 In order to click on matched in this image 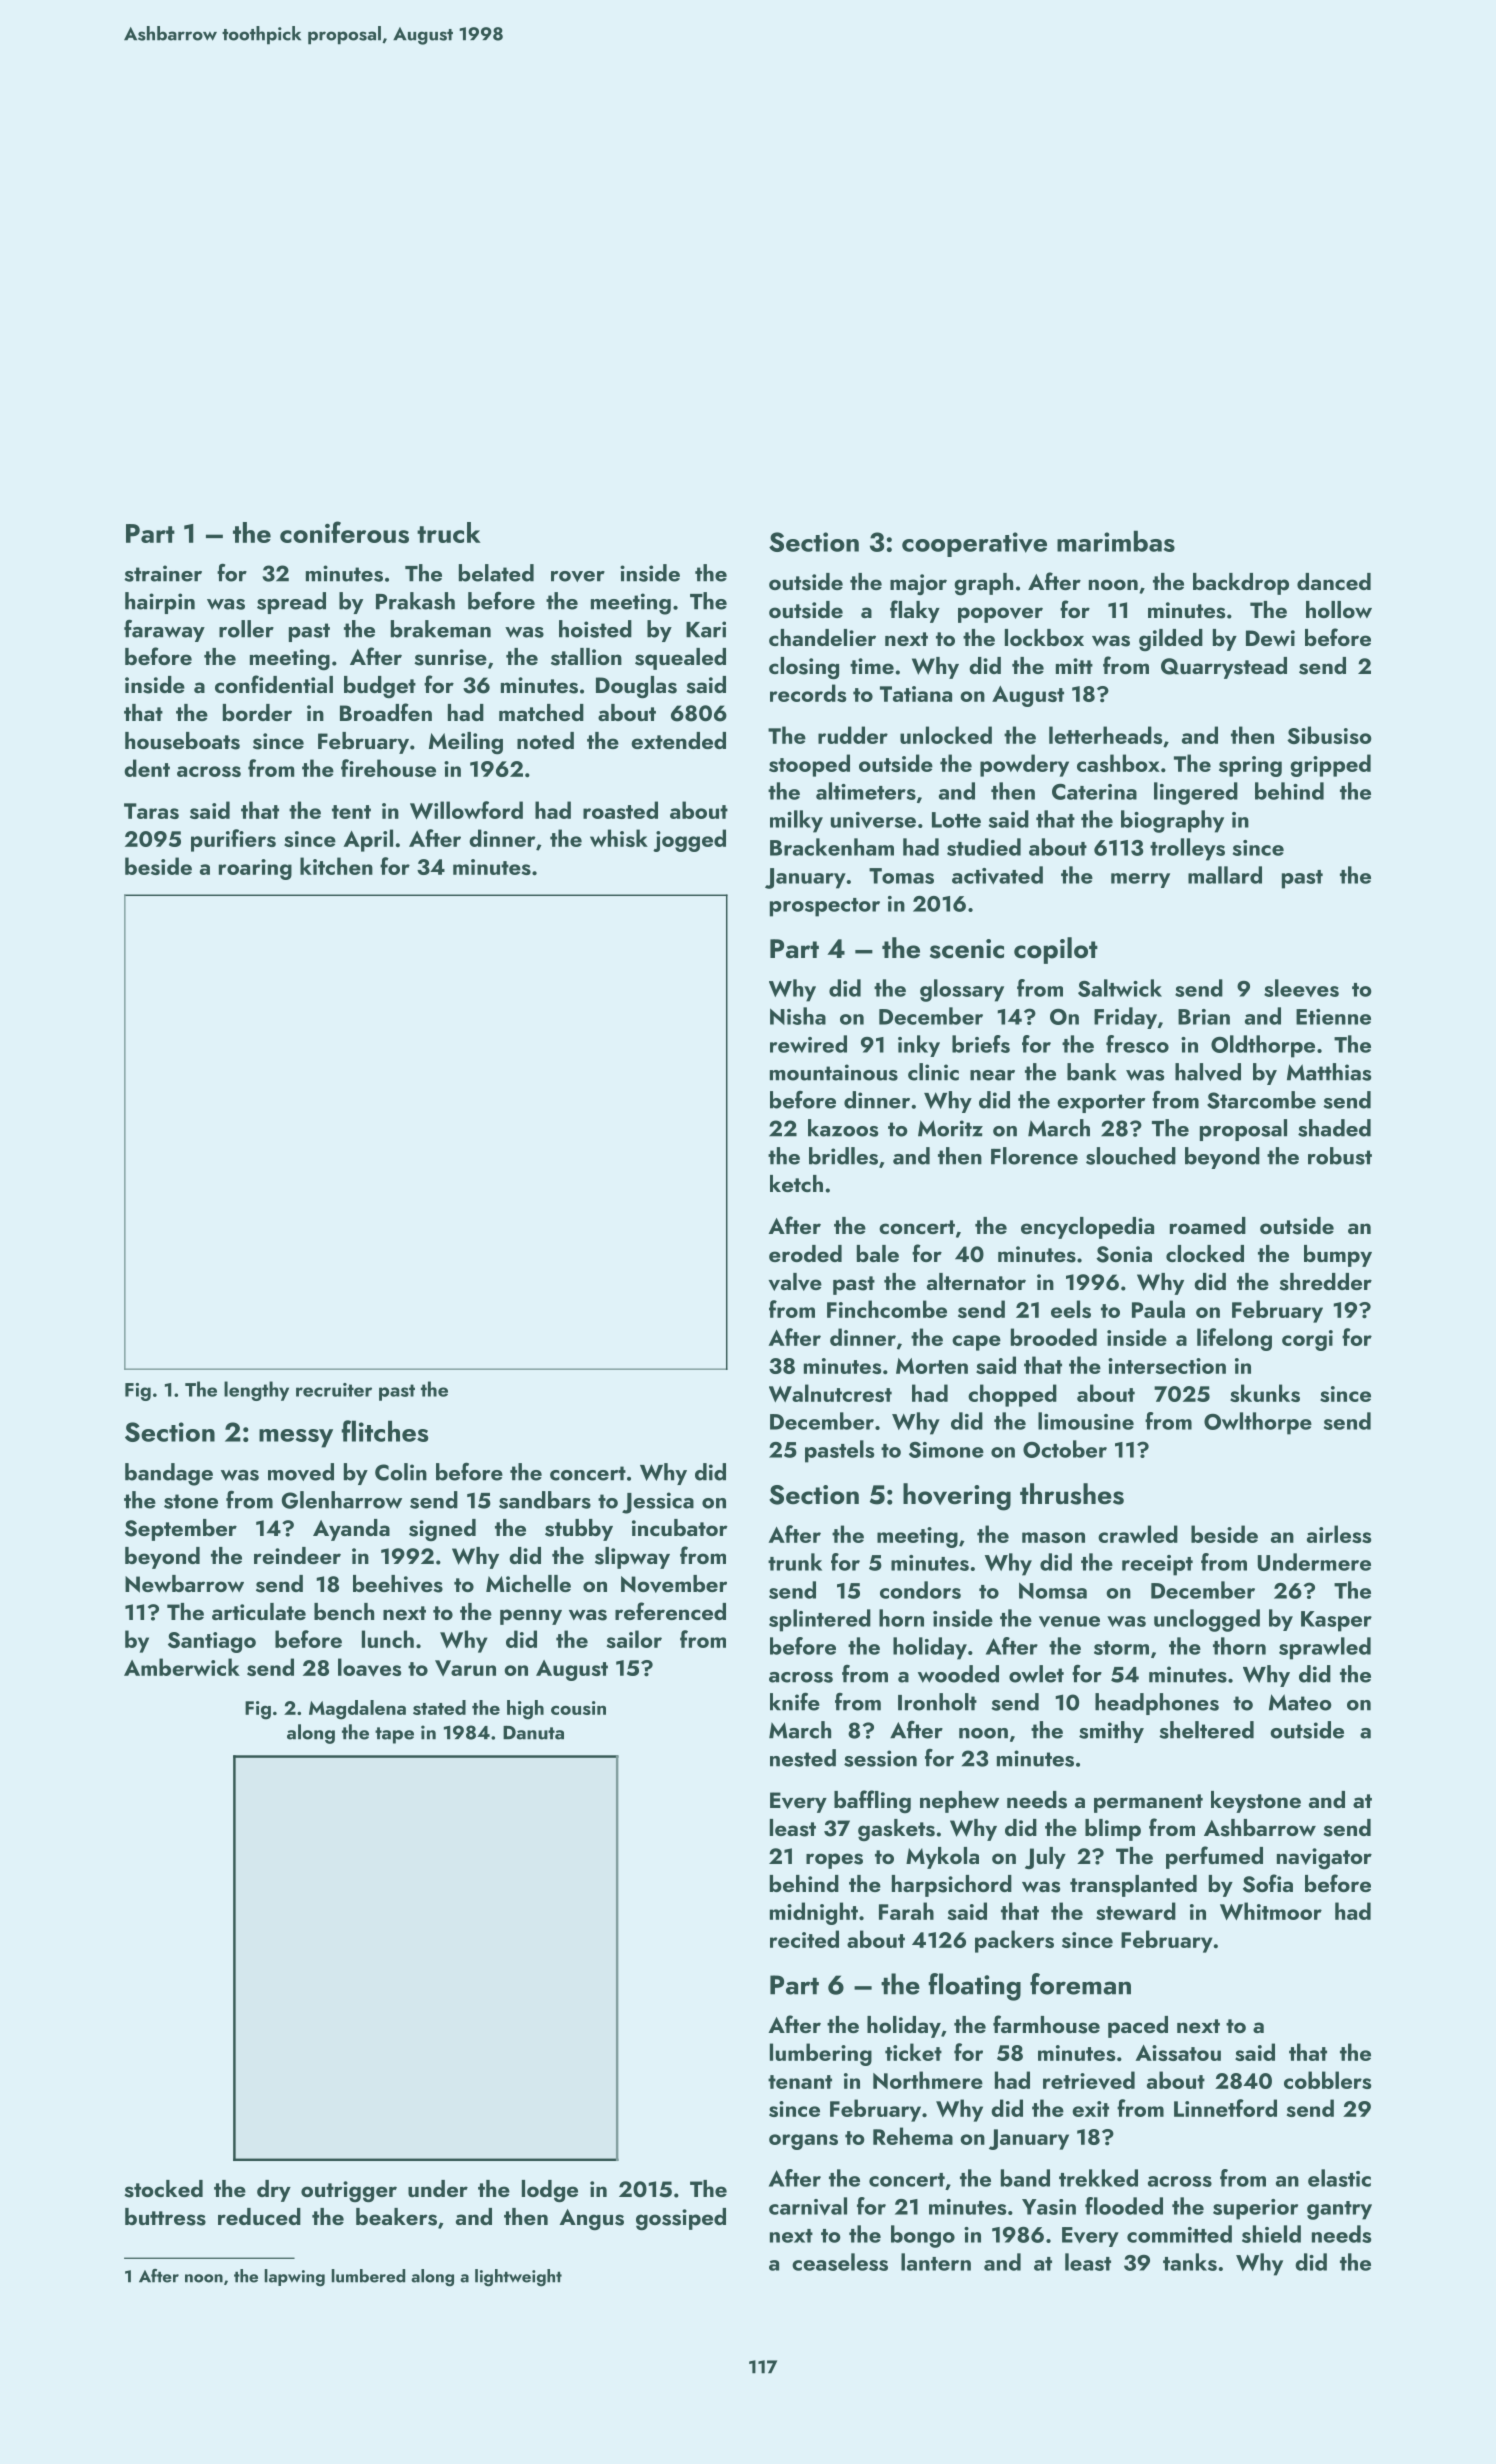, I will do `click(541, 712)`.
